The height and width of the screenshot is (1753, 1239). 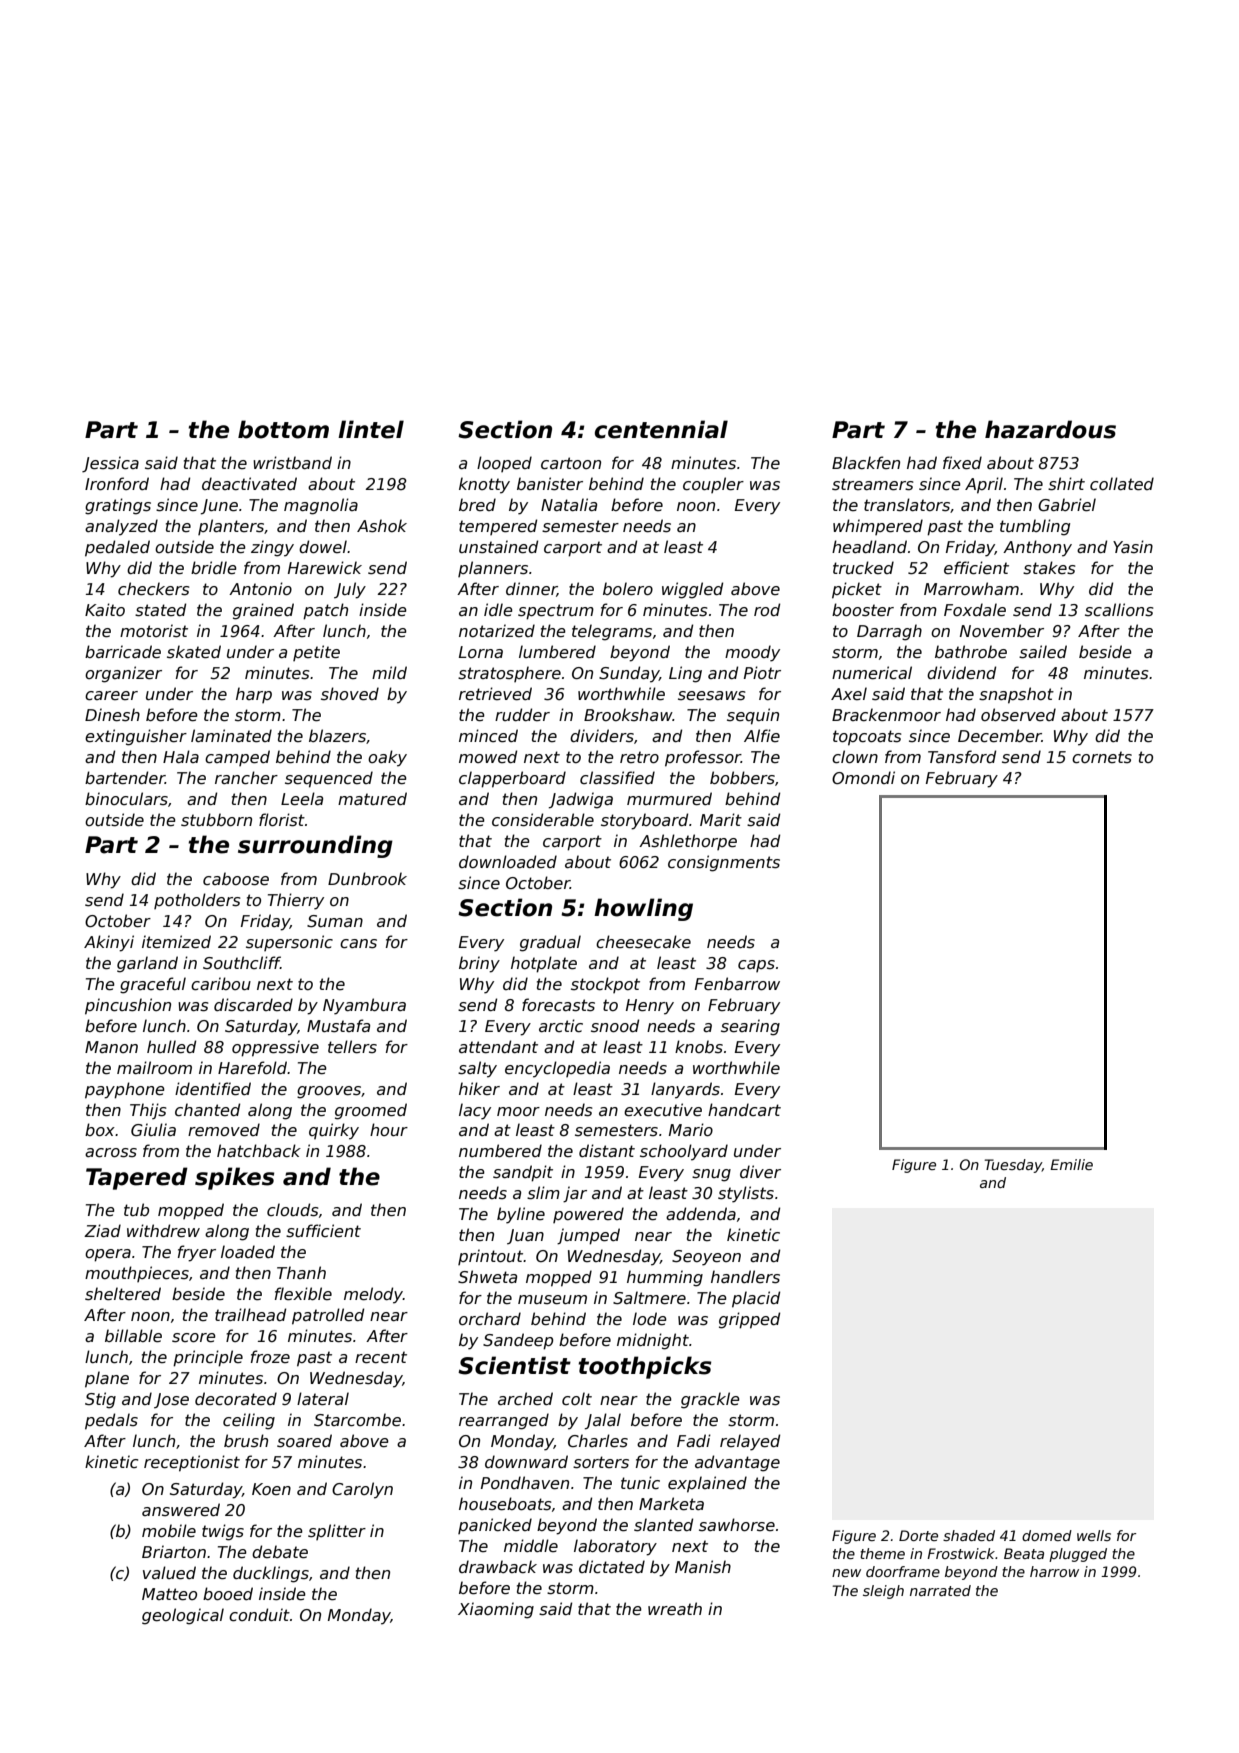 What do you see at coordinates (133, 1336) in the screenshot?
I see `billable` at bounding box center [133, 1336].
